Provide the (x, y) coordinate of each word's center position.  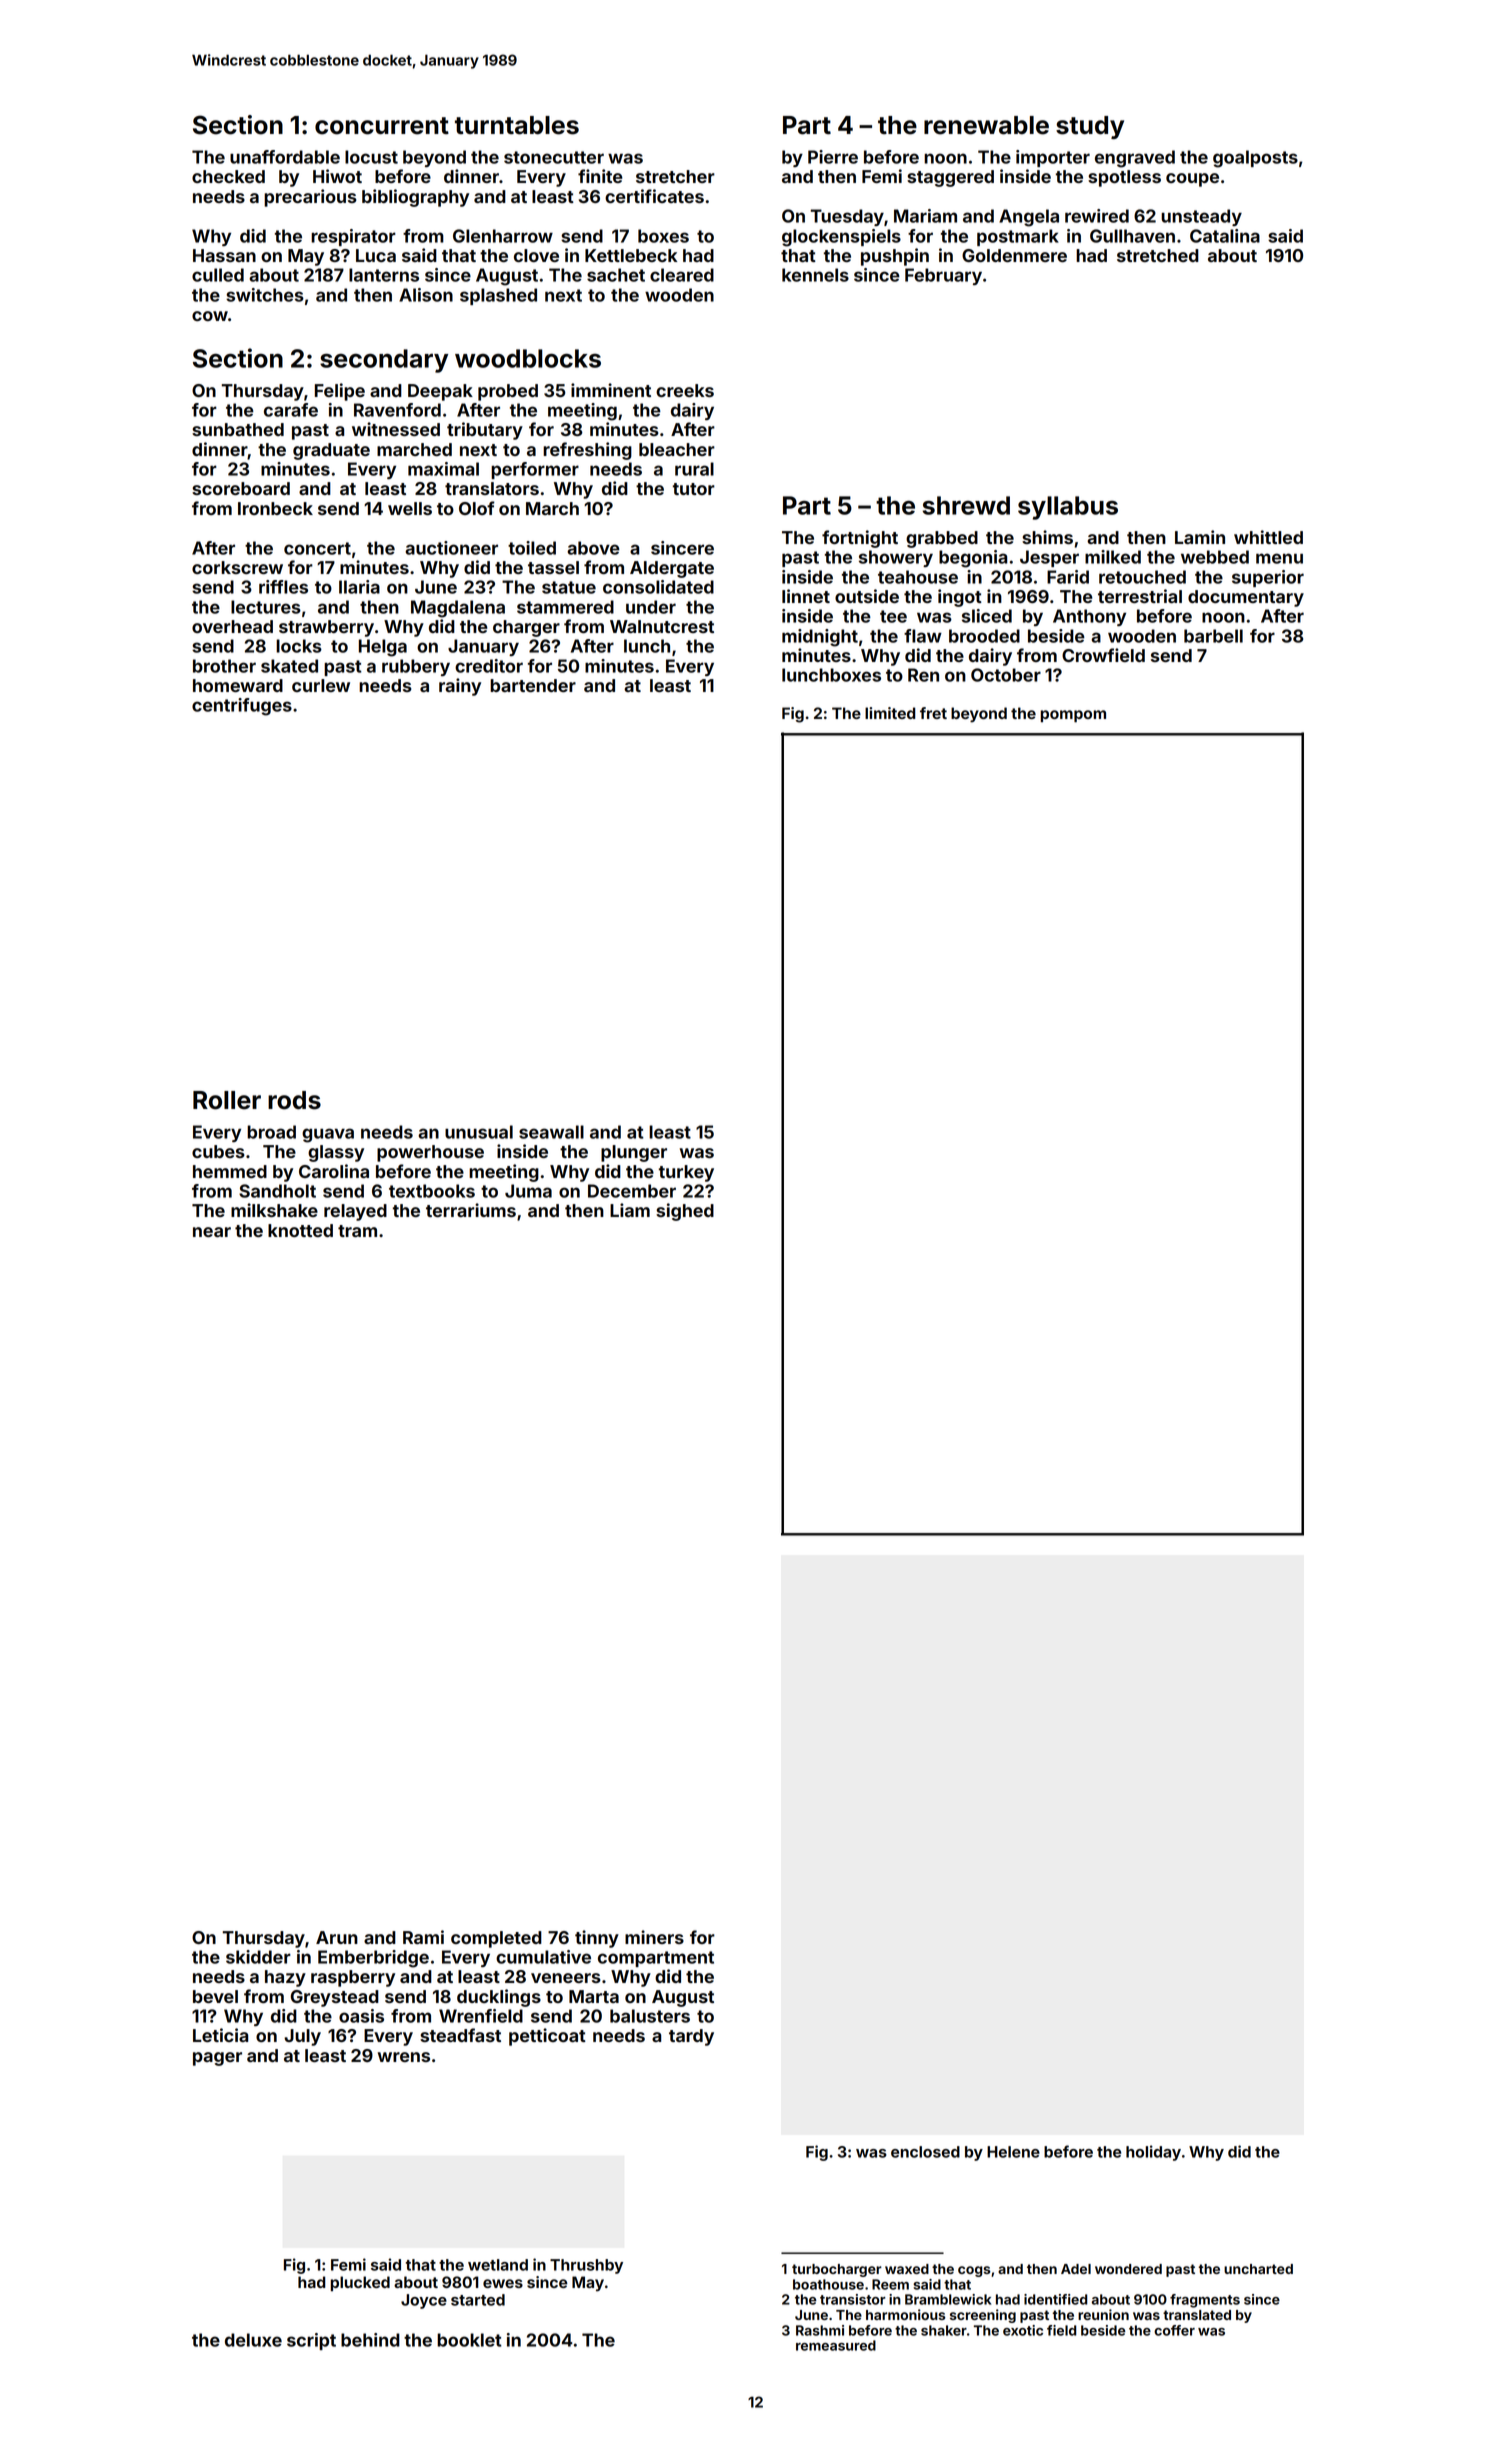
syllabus (1068, 508)
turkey (686, 1173)
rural (694, 469)
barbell (1213, 636)
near (212, 1232)
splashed (498, 296)
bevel (215, 1996)
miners (654, 1937)
